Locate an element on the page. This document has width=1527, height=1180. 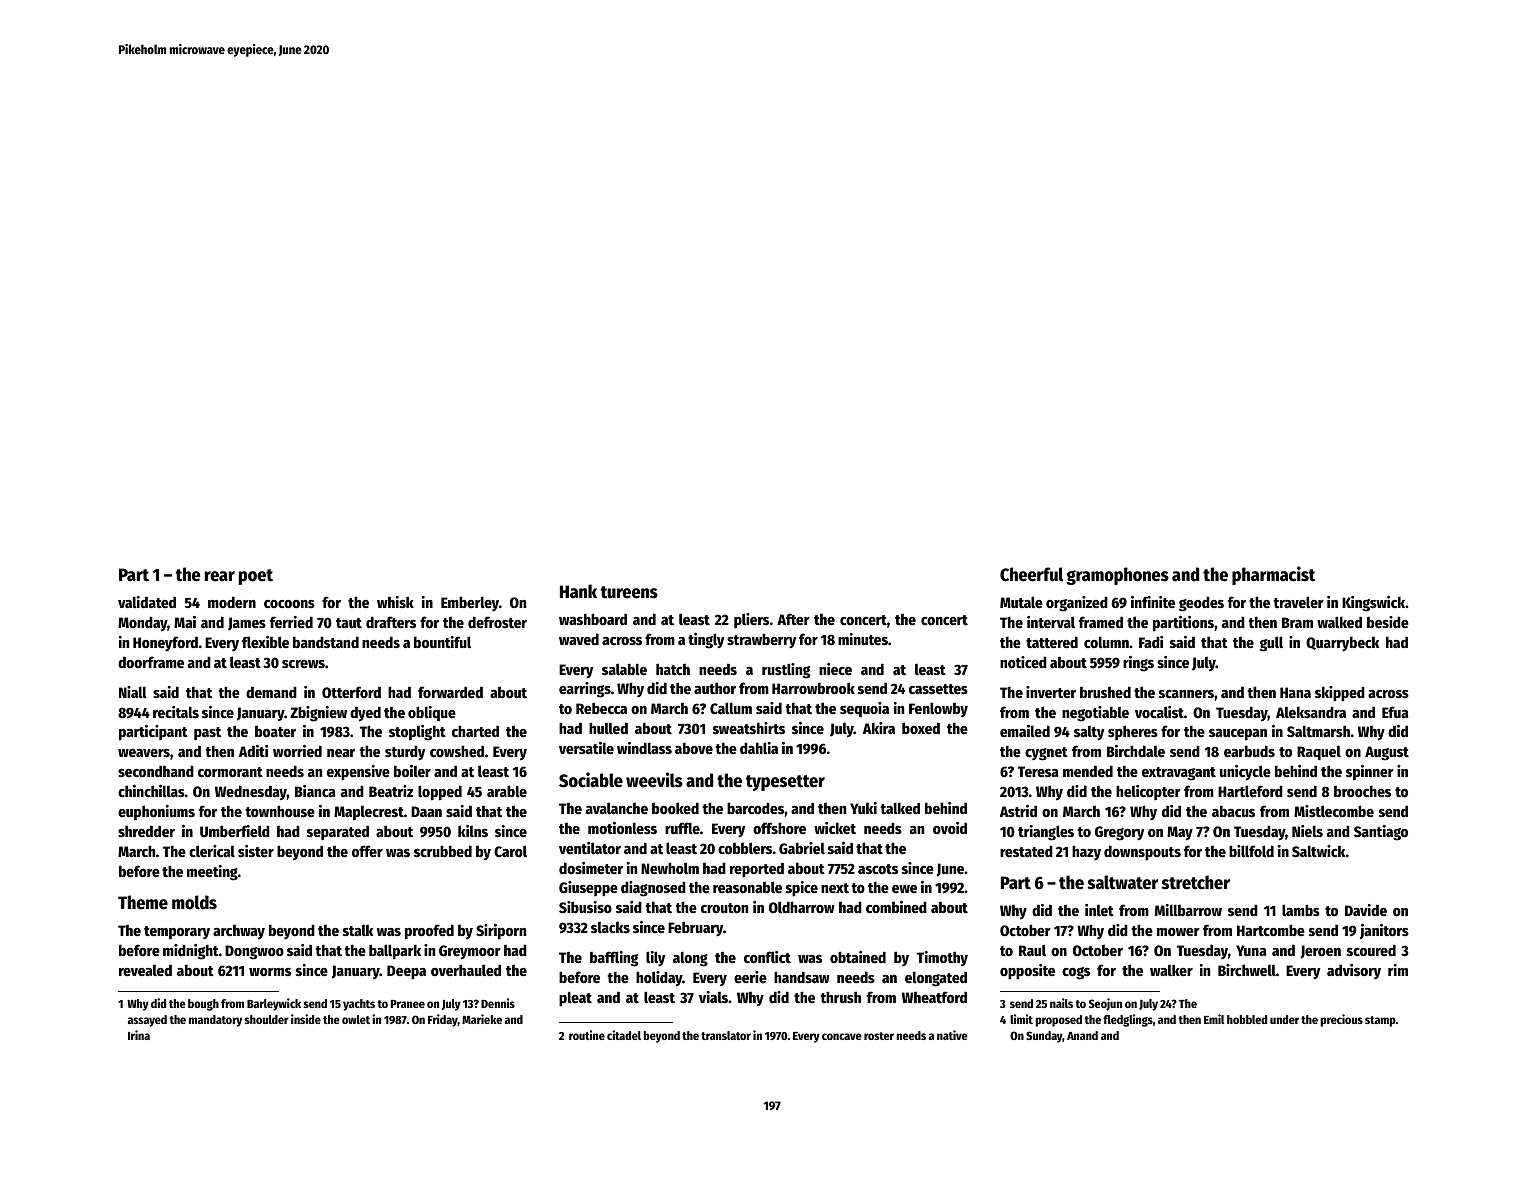
validated is located at coordinates (147, 602).
